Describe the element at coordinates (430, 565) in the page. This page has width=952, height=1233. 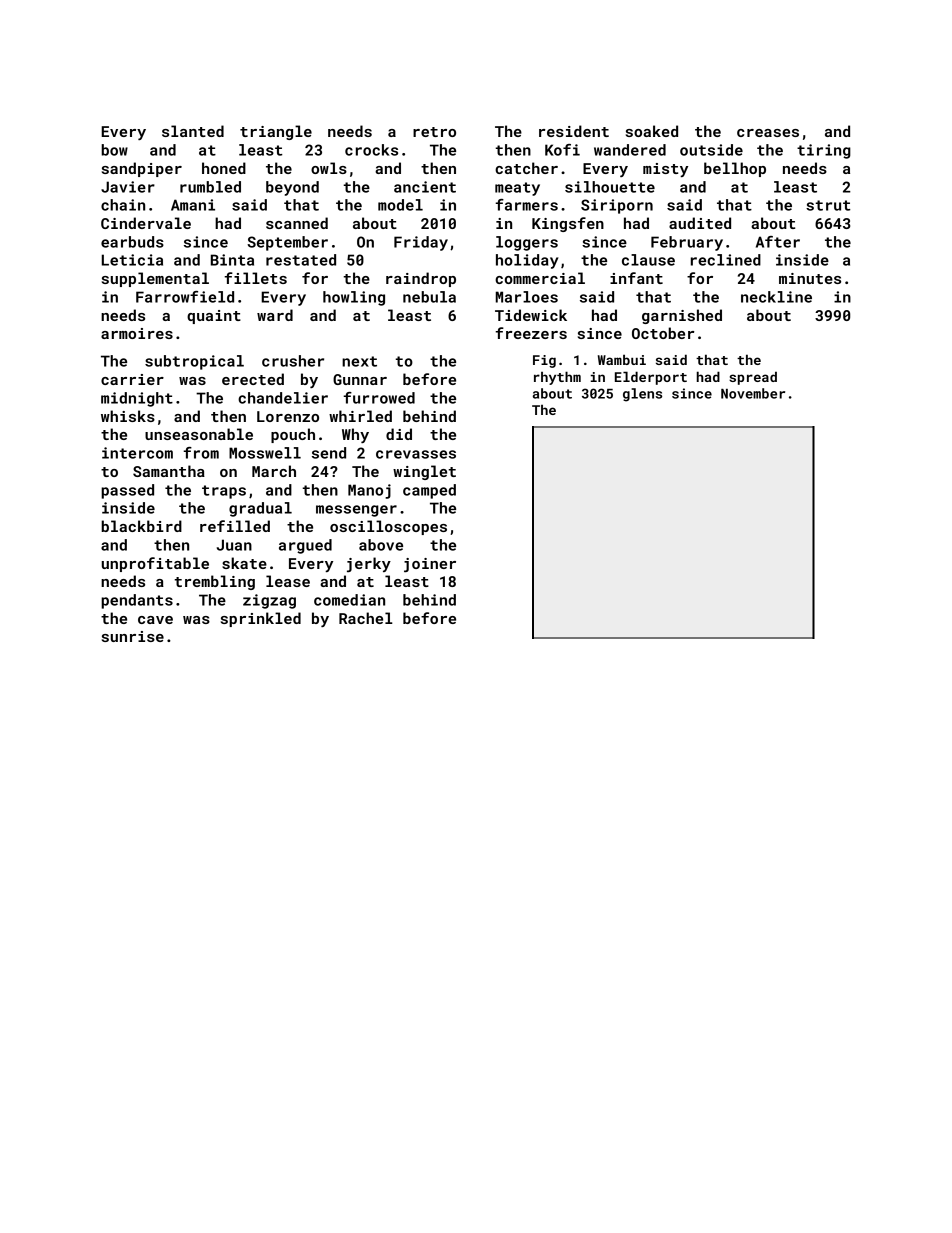
I see `joiner` at that location.
